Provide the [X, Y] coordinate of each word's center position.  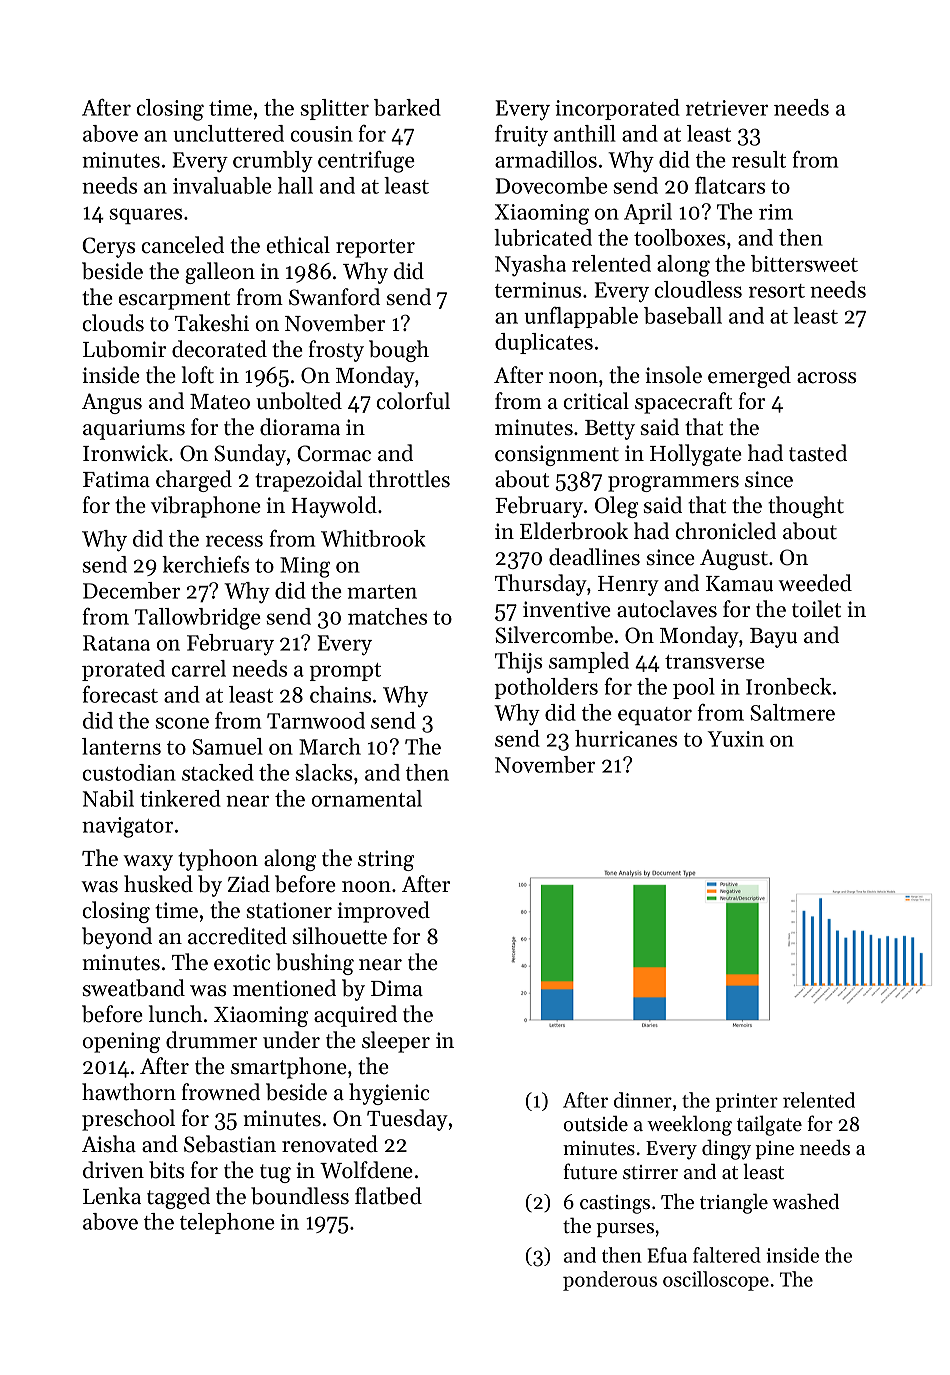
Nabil [108, 798]
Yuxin [736, 739]
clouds [113, 323]
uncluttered [228, 133]
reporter [375, 248]
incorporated [617, 109]
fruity [521, 136]
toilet [816, 609]
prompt [345, 672]
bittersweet [804, 263]
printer [747, 1102]
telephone [227, 1223]
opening [121, 1042]
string [386, 860]
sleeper [396, 1042]
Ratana [116, 643]
